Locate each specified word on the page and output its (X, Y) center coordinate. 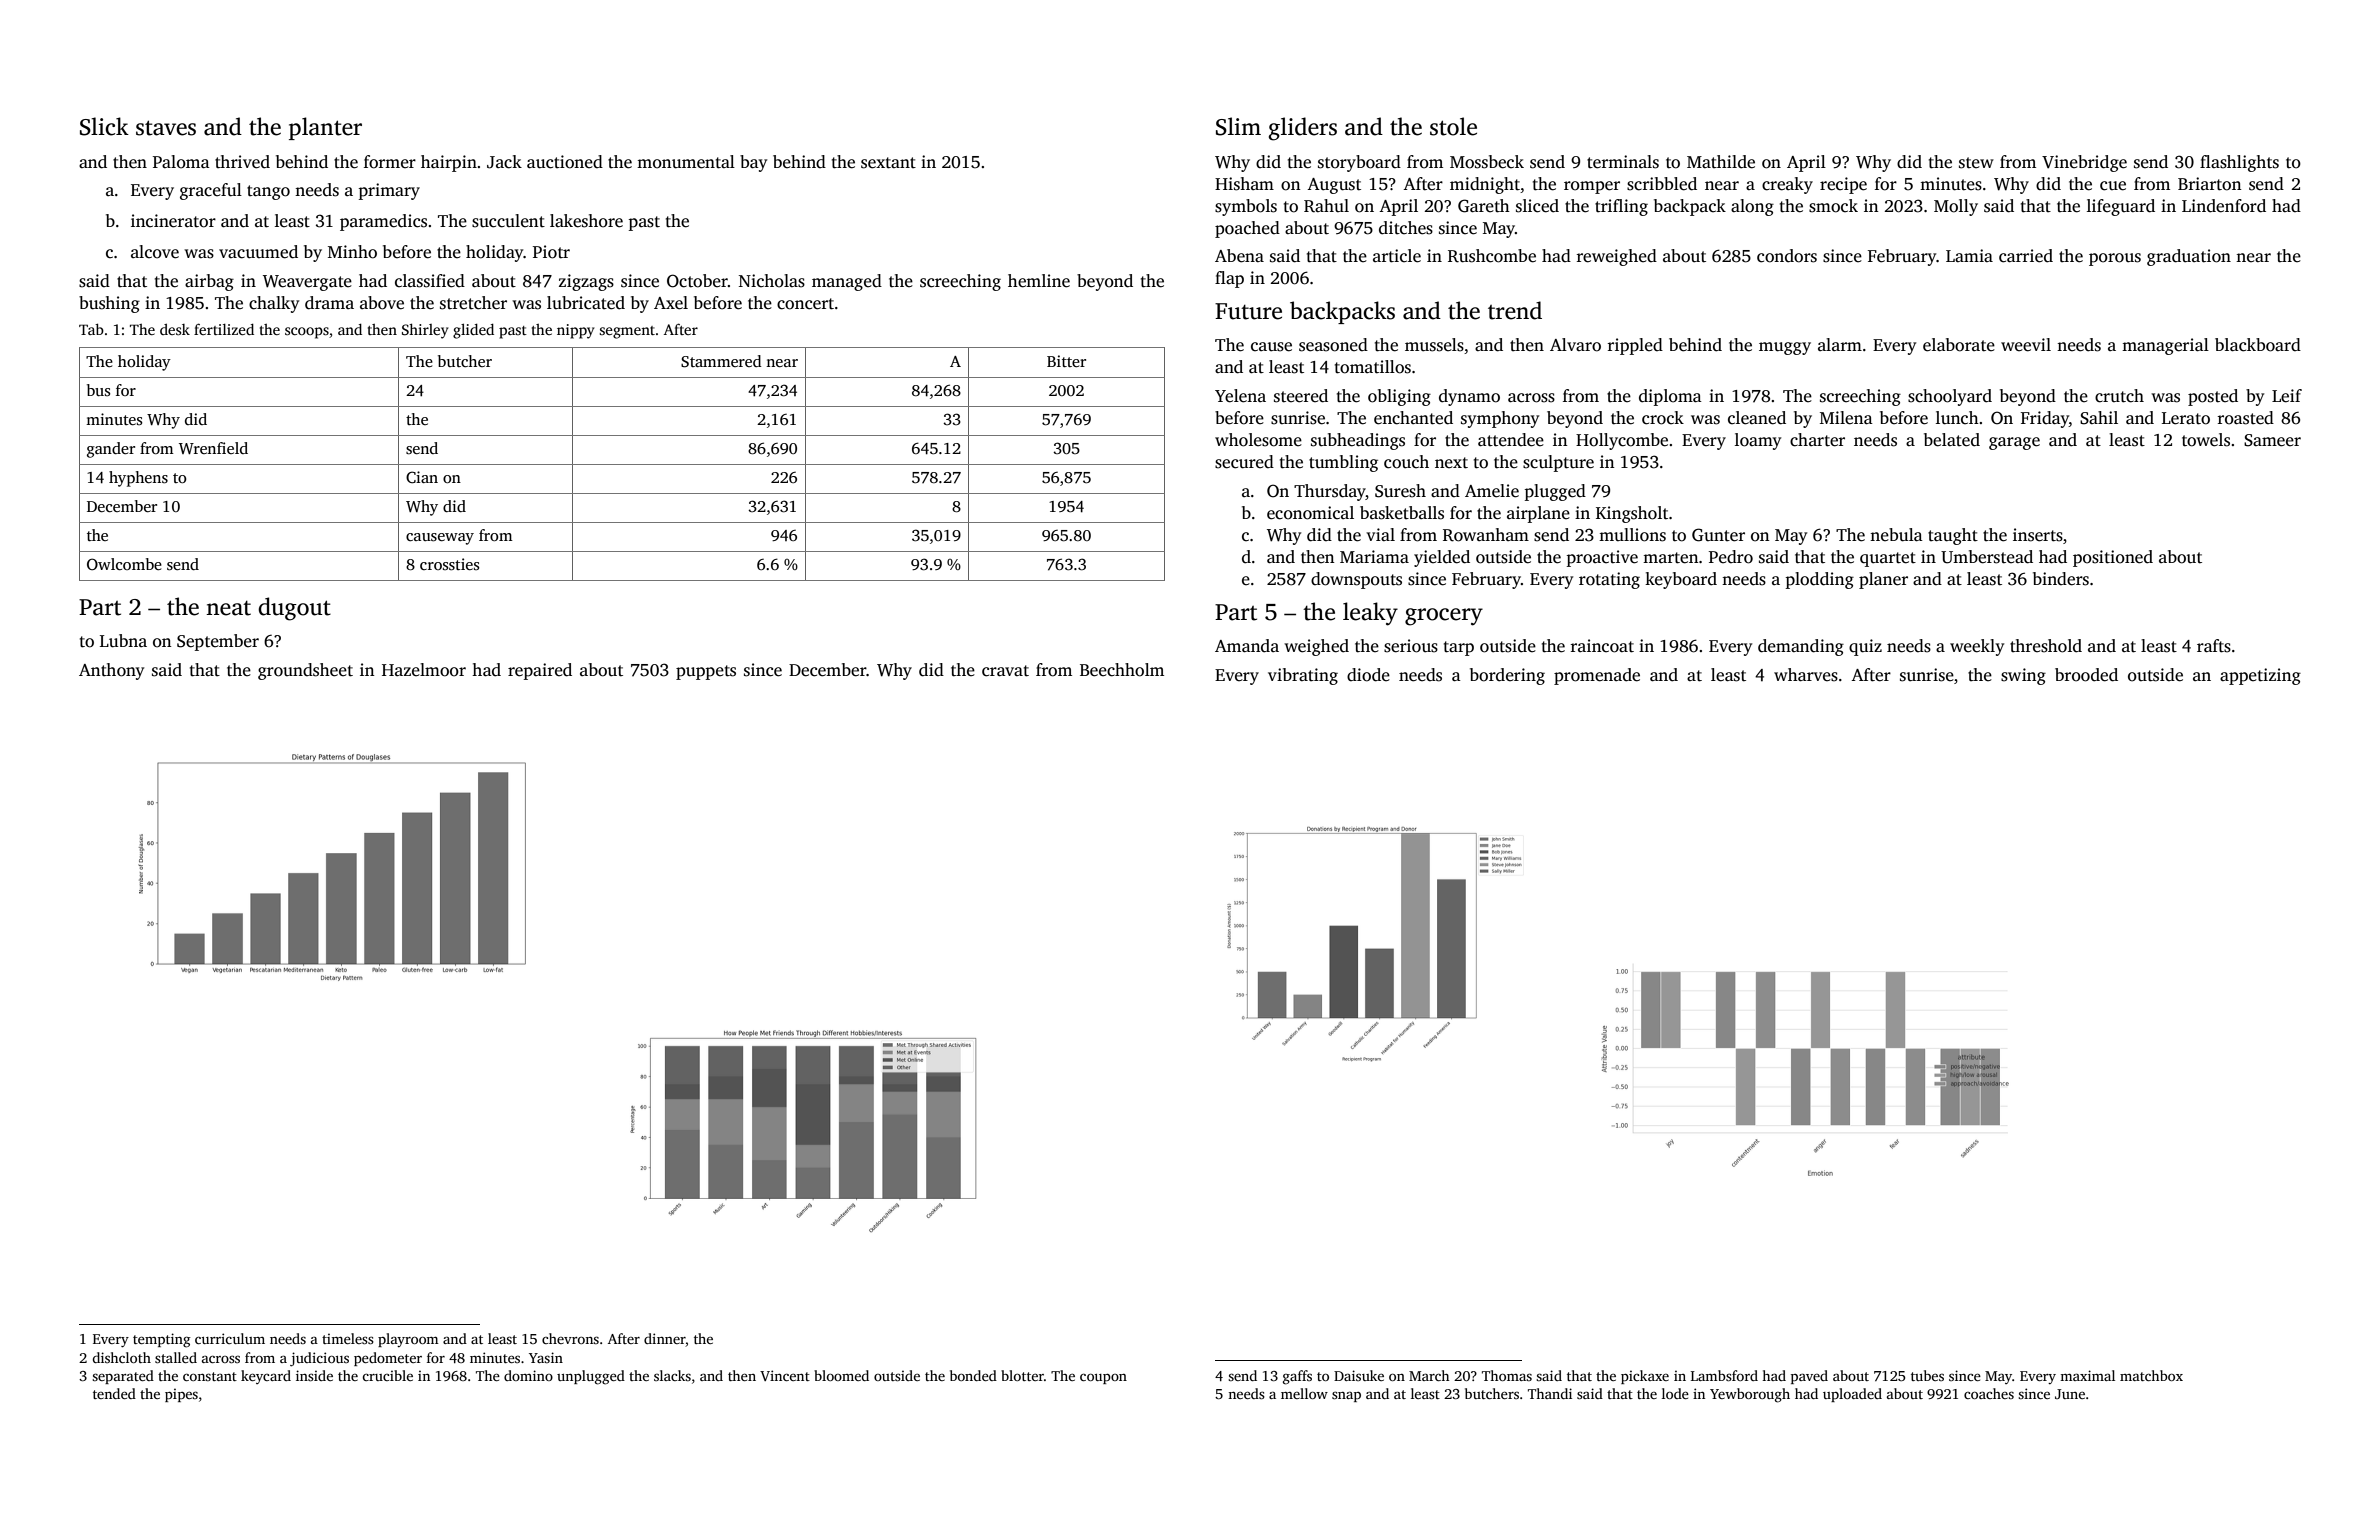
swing (2023, 676)
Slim (1238, 126)
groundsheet (305, 671)
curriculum (230, 1338)
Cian (422, 477)
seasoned (1333, 345)
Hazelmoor (424, 670)
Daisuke (1359, 1375)
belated (1952, 440)
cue (2113, 186)
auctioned (565, 162)
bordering (1507, 676)
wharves (1806, 675)
